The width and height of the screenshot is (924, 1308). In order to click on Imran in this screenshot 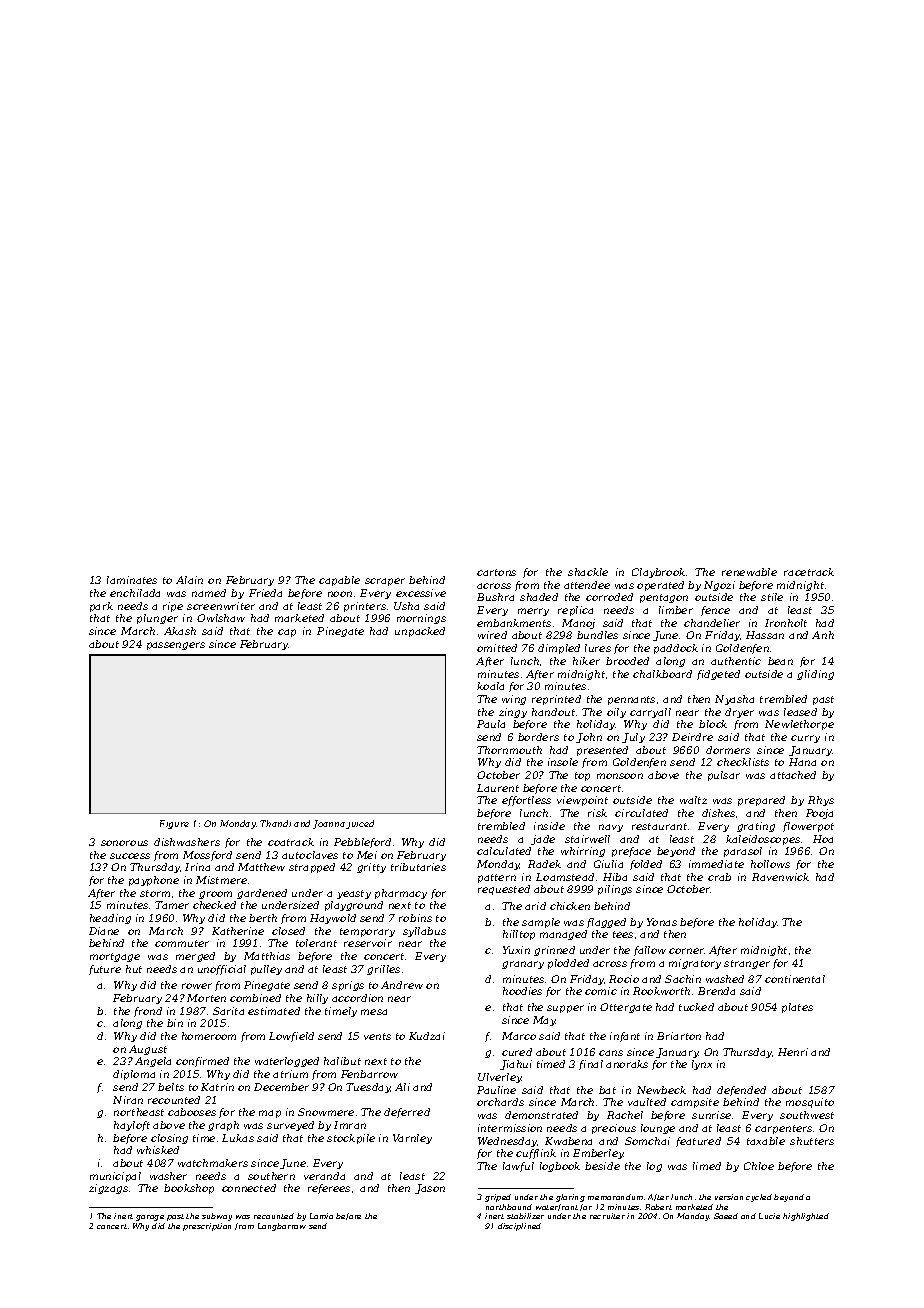, I will do `click(350, 1125)`.
